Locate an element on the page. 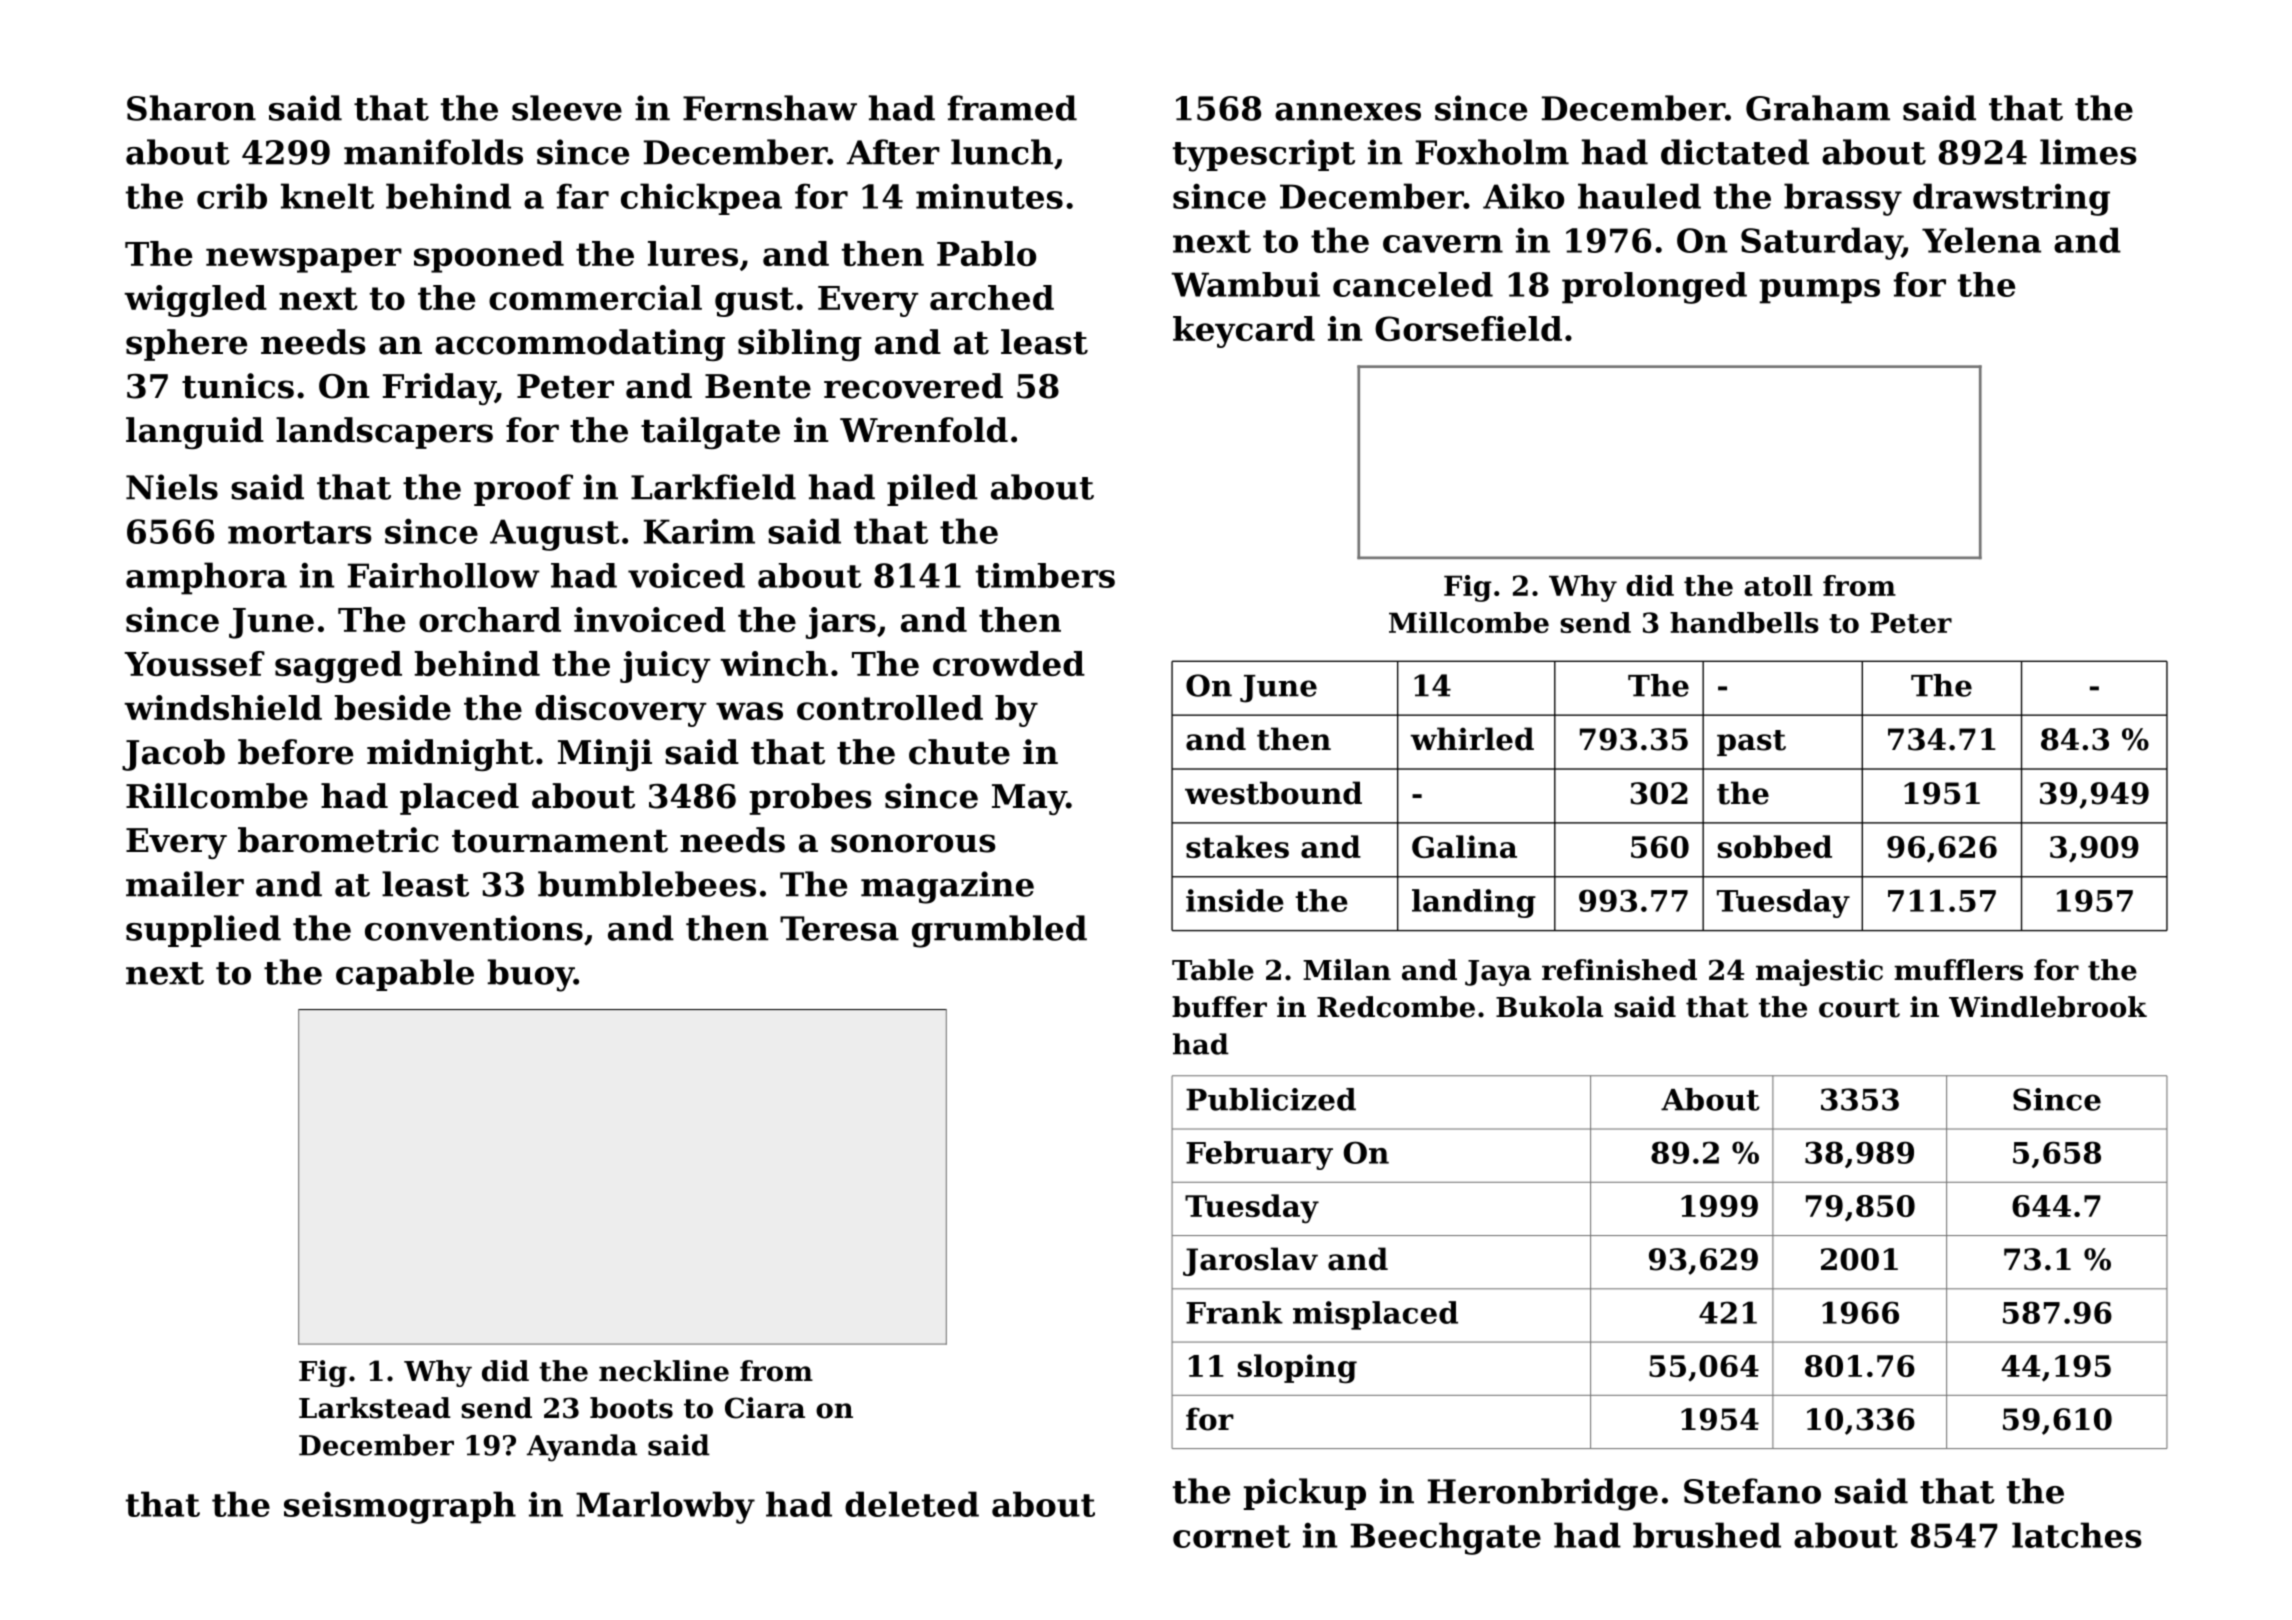  Bukola is located at coordinates (1549, 1007).
